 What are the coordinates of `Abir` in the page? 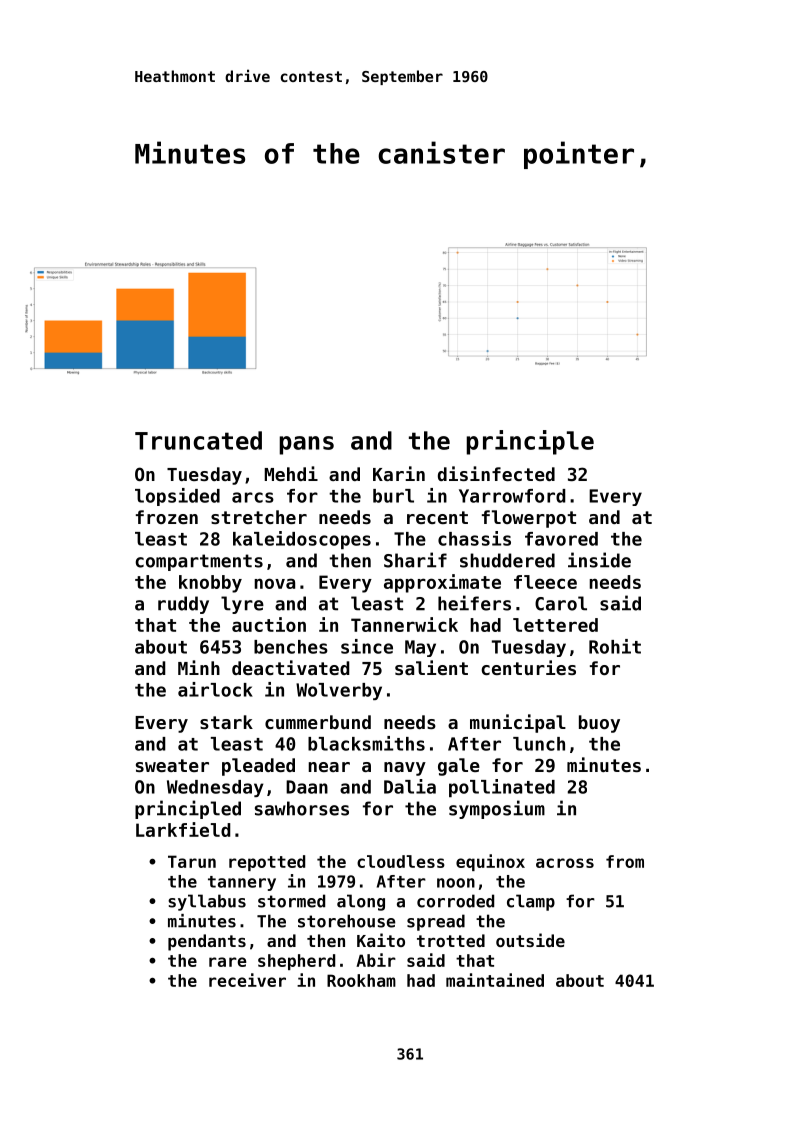 It's located at (376, 960).
